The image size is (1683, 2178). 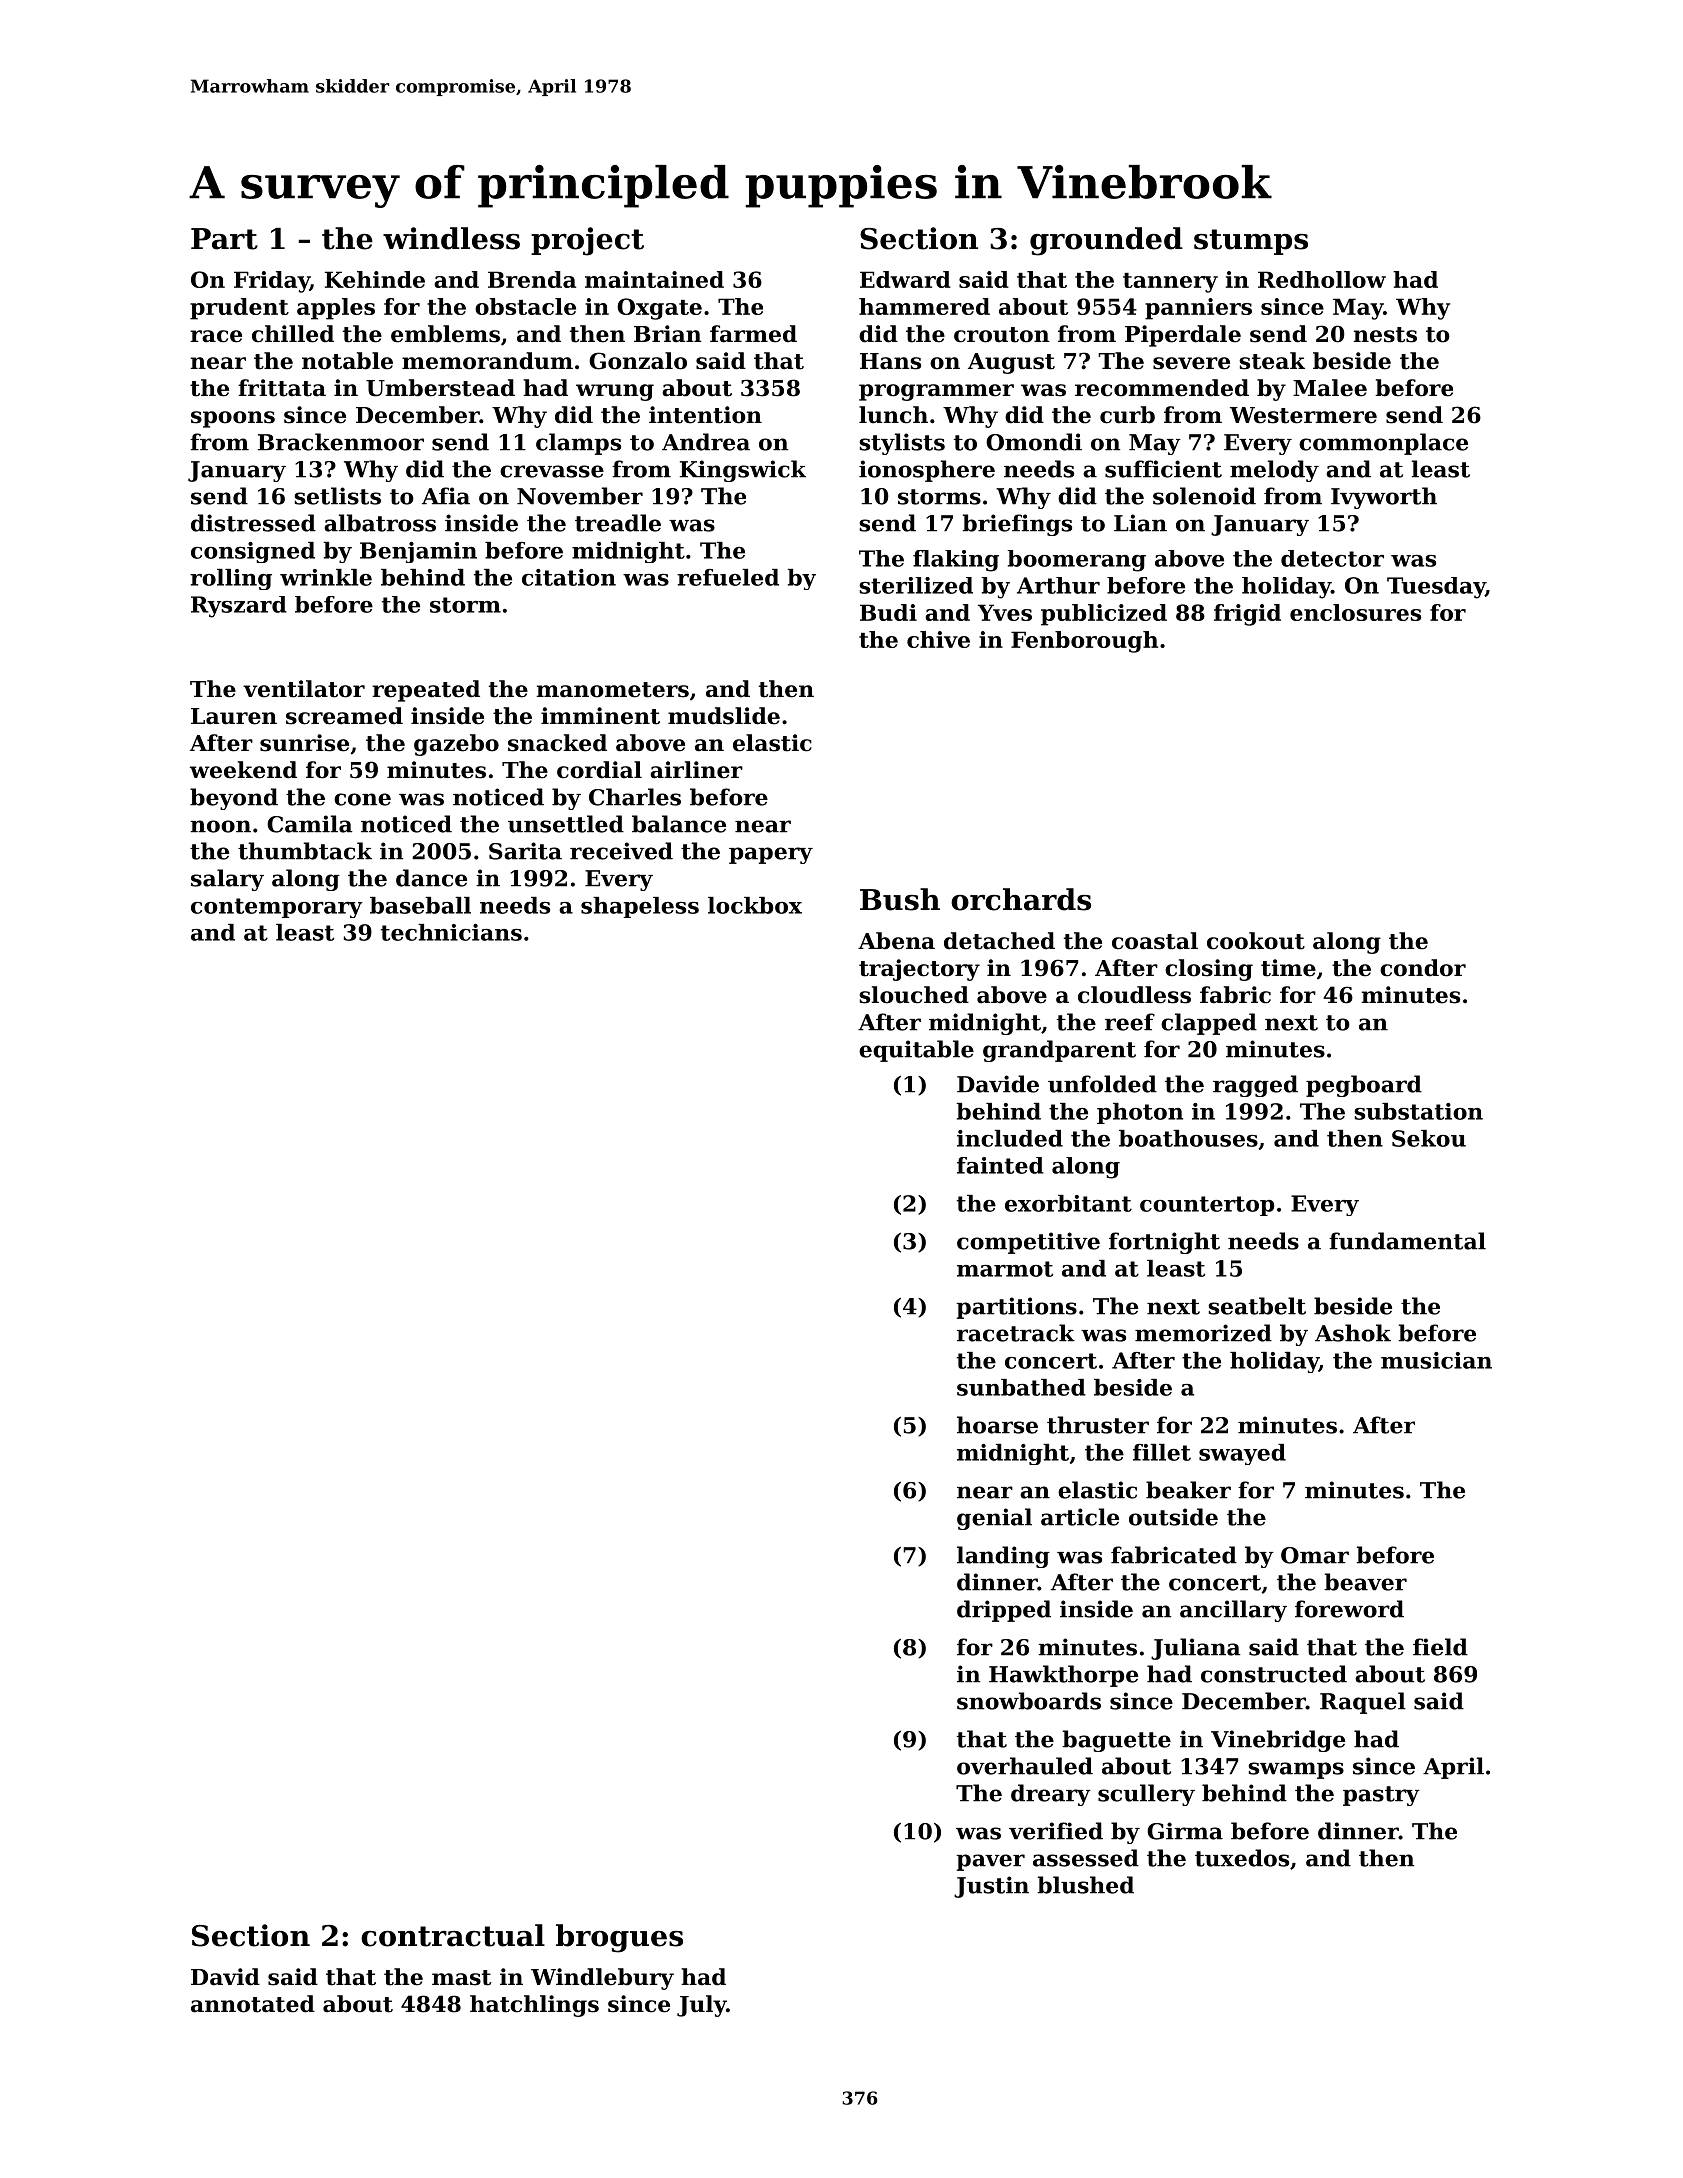 I want to click on hatchlings, so click(x=534, y=2006).
